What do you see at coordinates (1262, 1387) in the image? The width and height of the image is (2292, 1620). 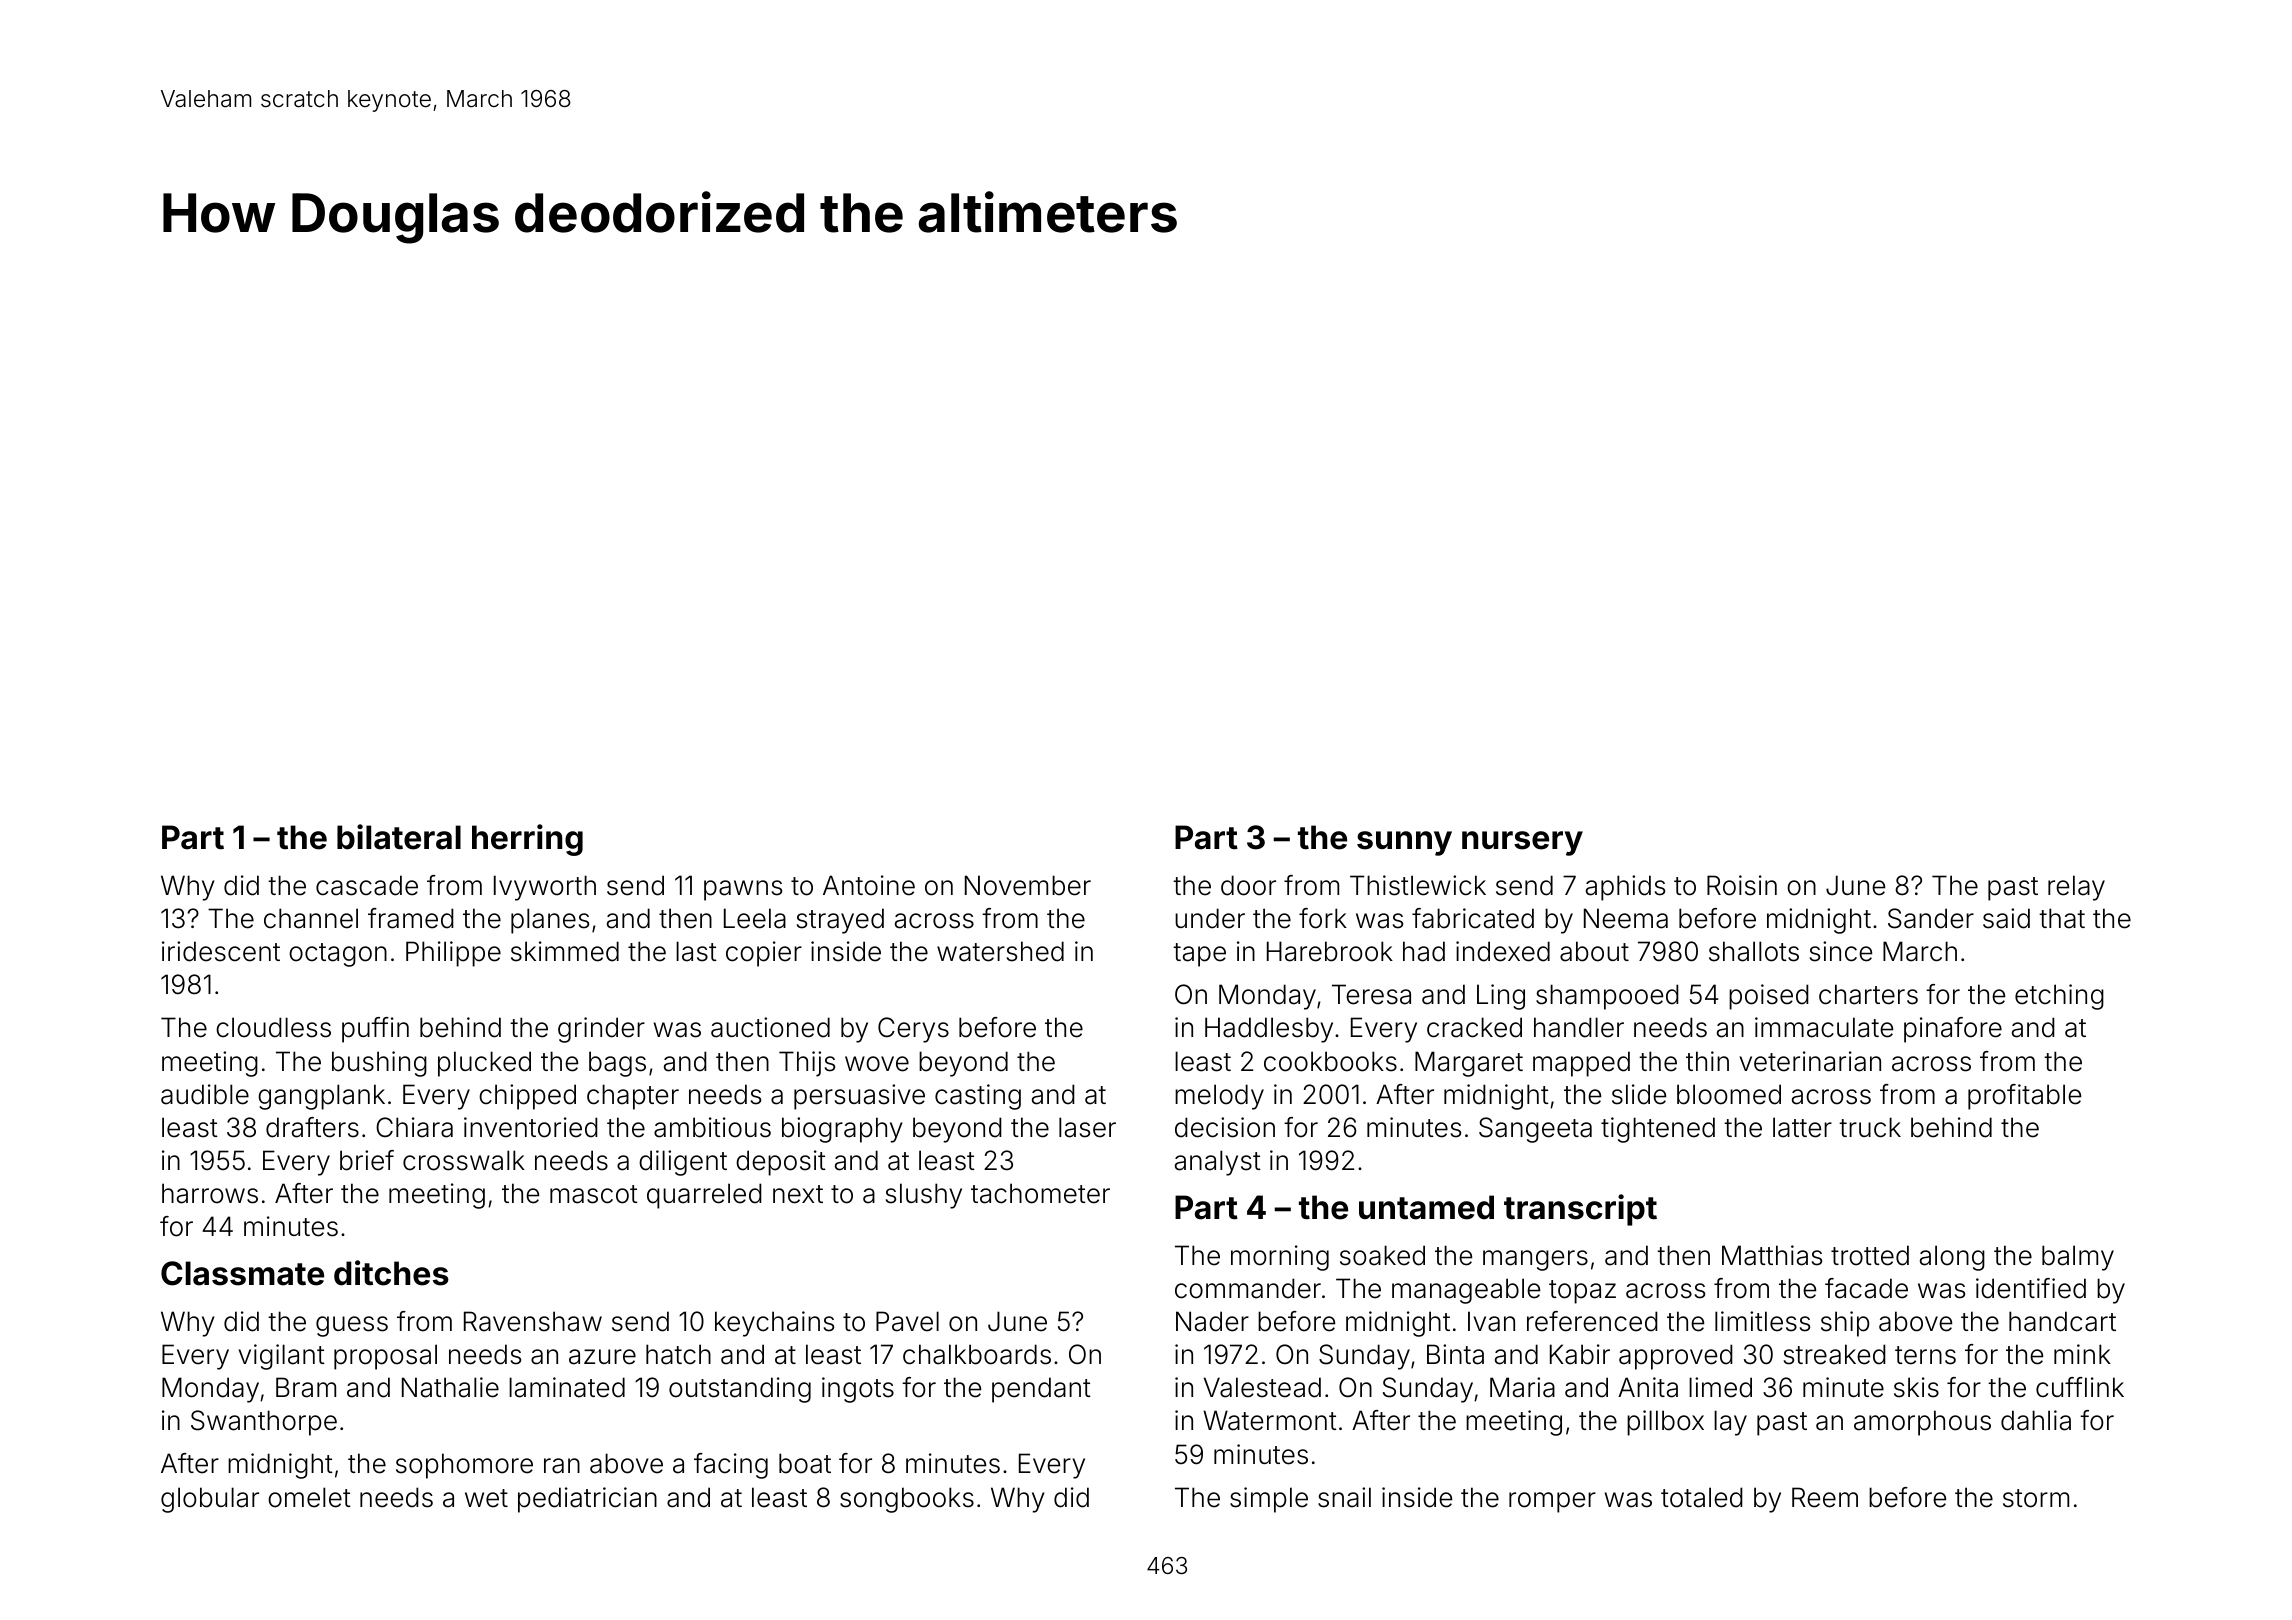 I see `Valestead` at bounding box center [1262, 1387].
